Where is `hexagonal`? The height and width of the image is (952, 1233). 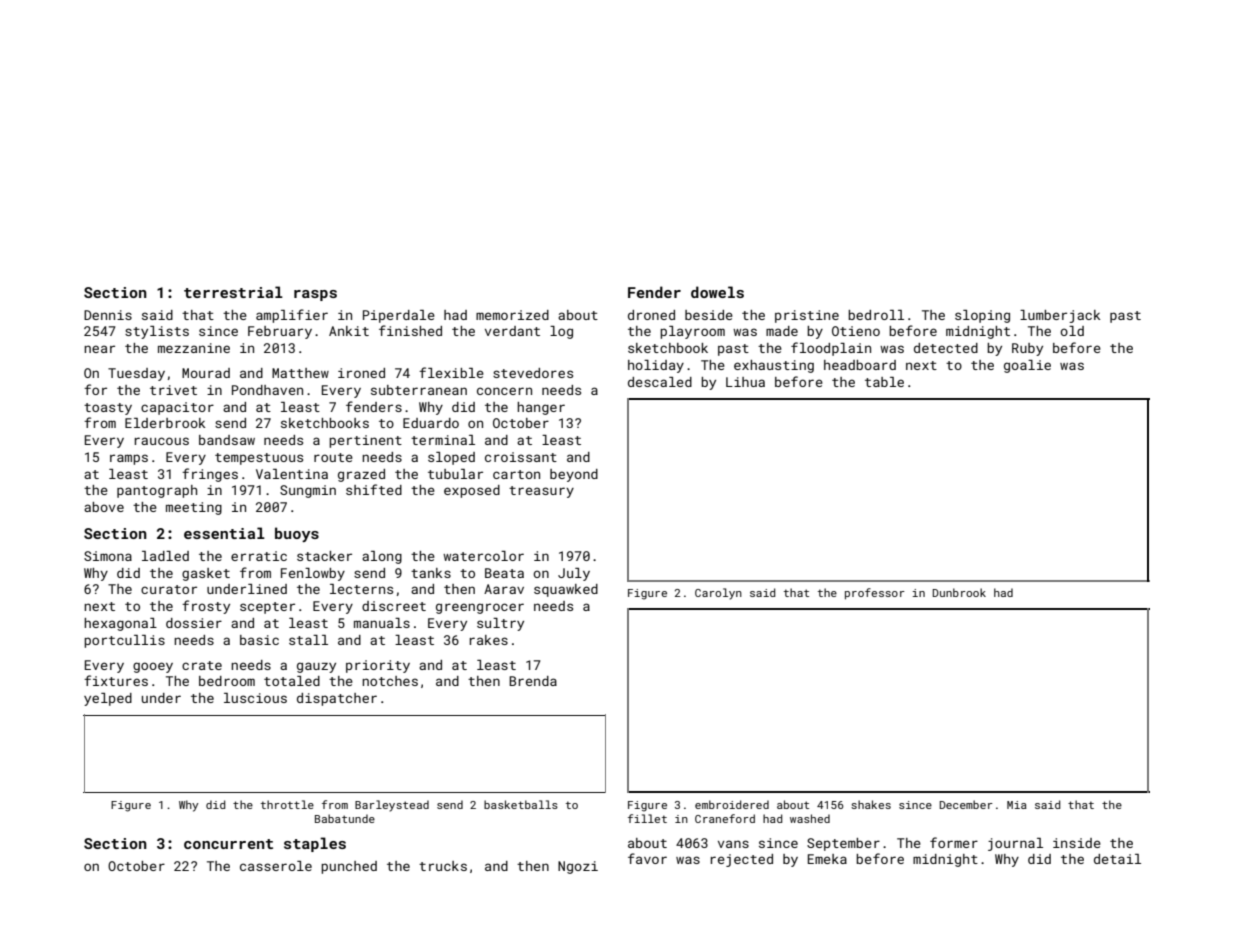
hexagonal is located at coordinates (120, 624).
